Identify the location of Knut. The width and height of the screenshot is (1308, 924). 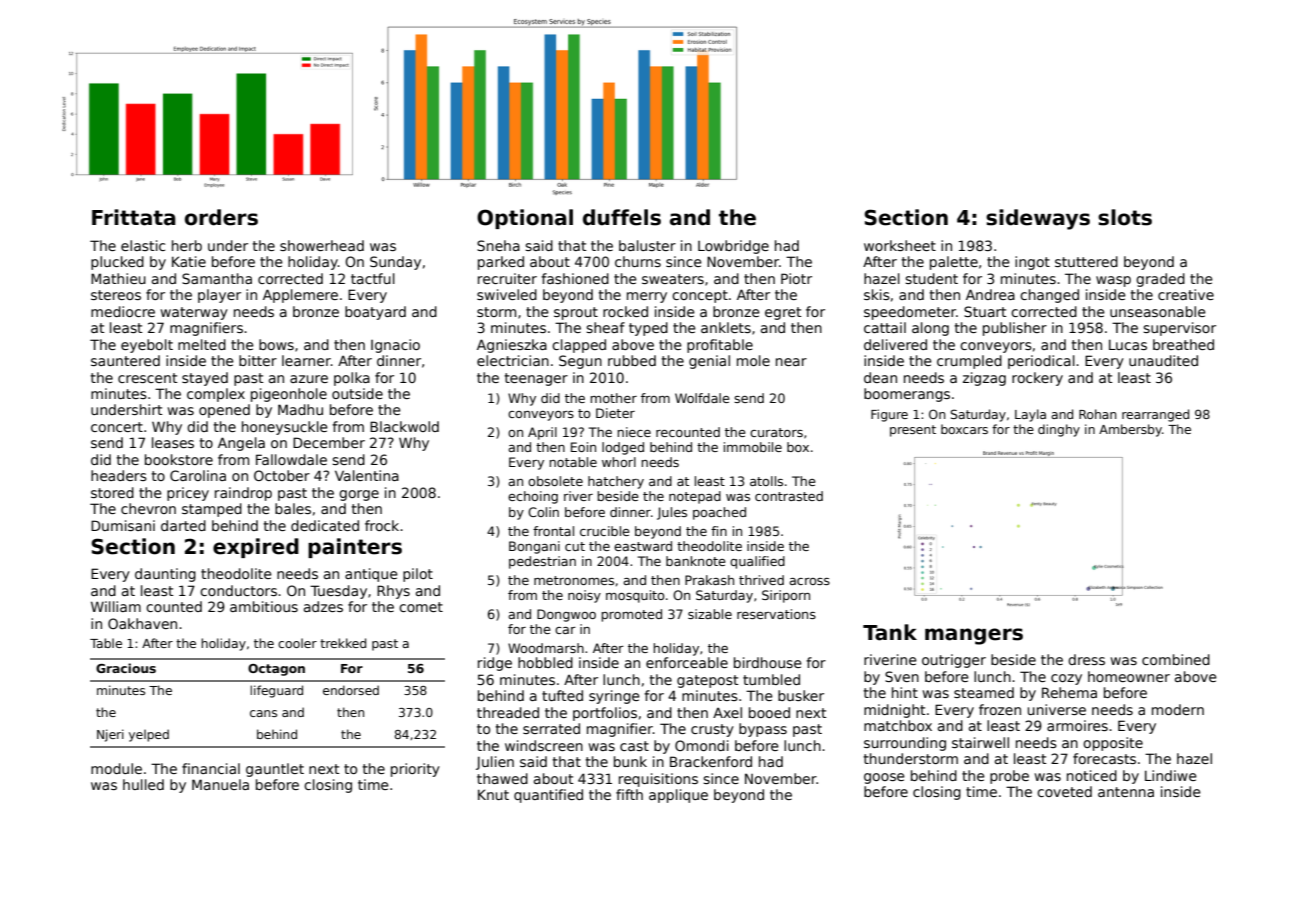
(493, 794).
